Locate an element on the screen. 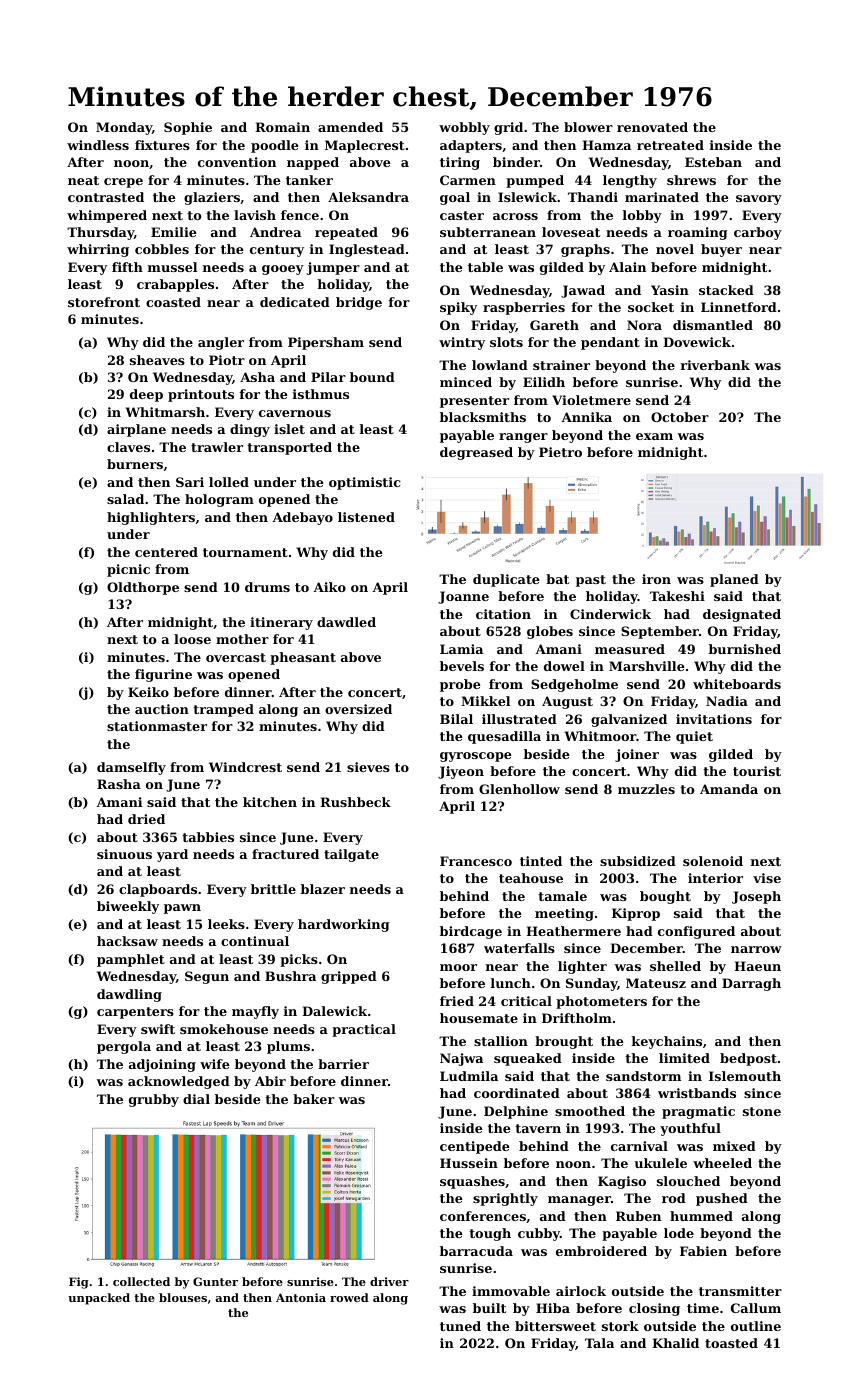  birdcage is located at coordinates (471, 932).
